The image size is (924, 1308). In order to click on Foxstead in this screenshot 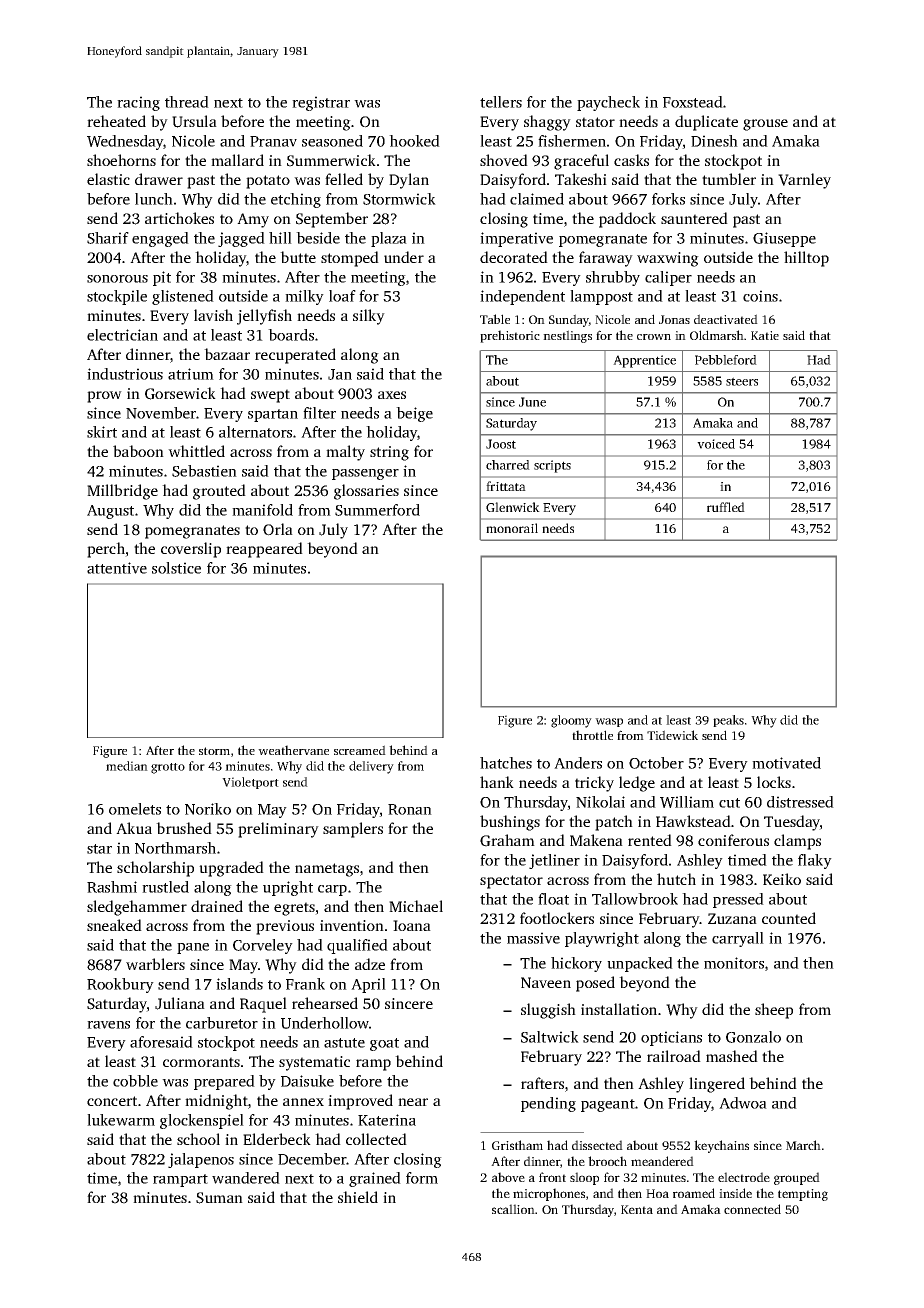, I will do `click(693, 102)`.
